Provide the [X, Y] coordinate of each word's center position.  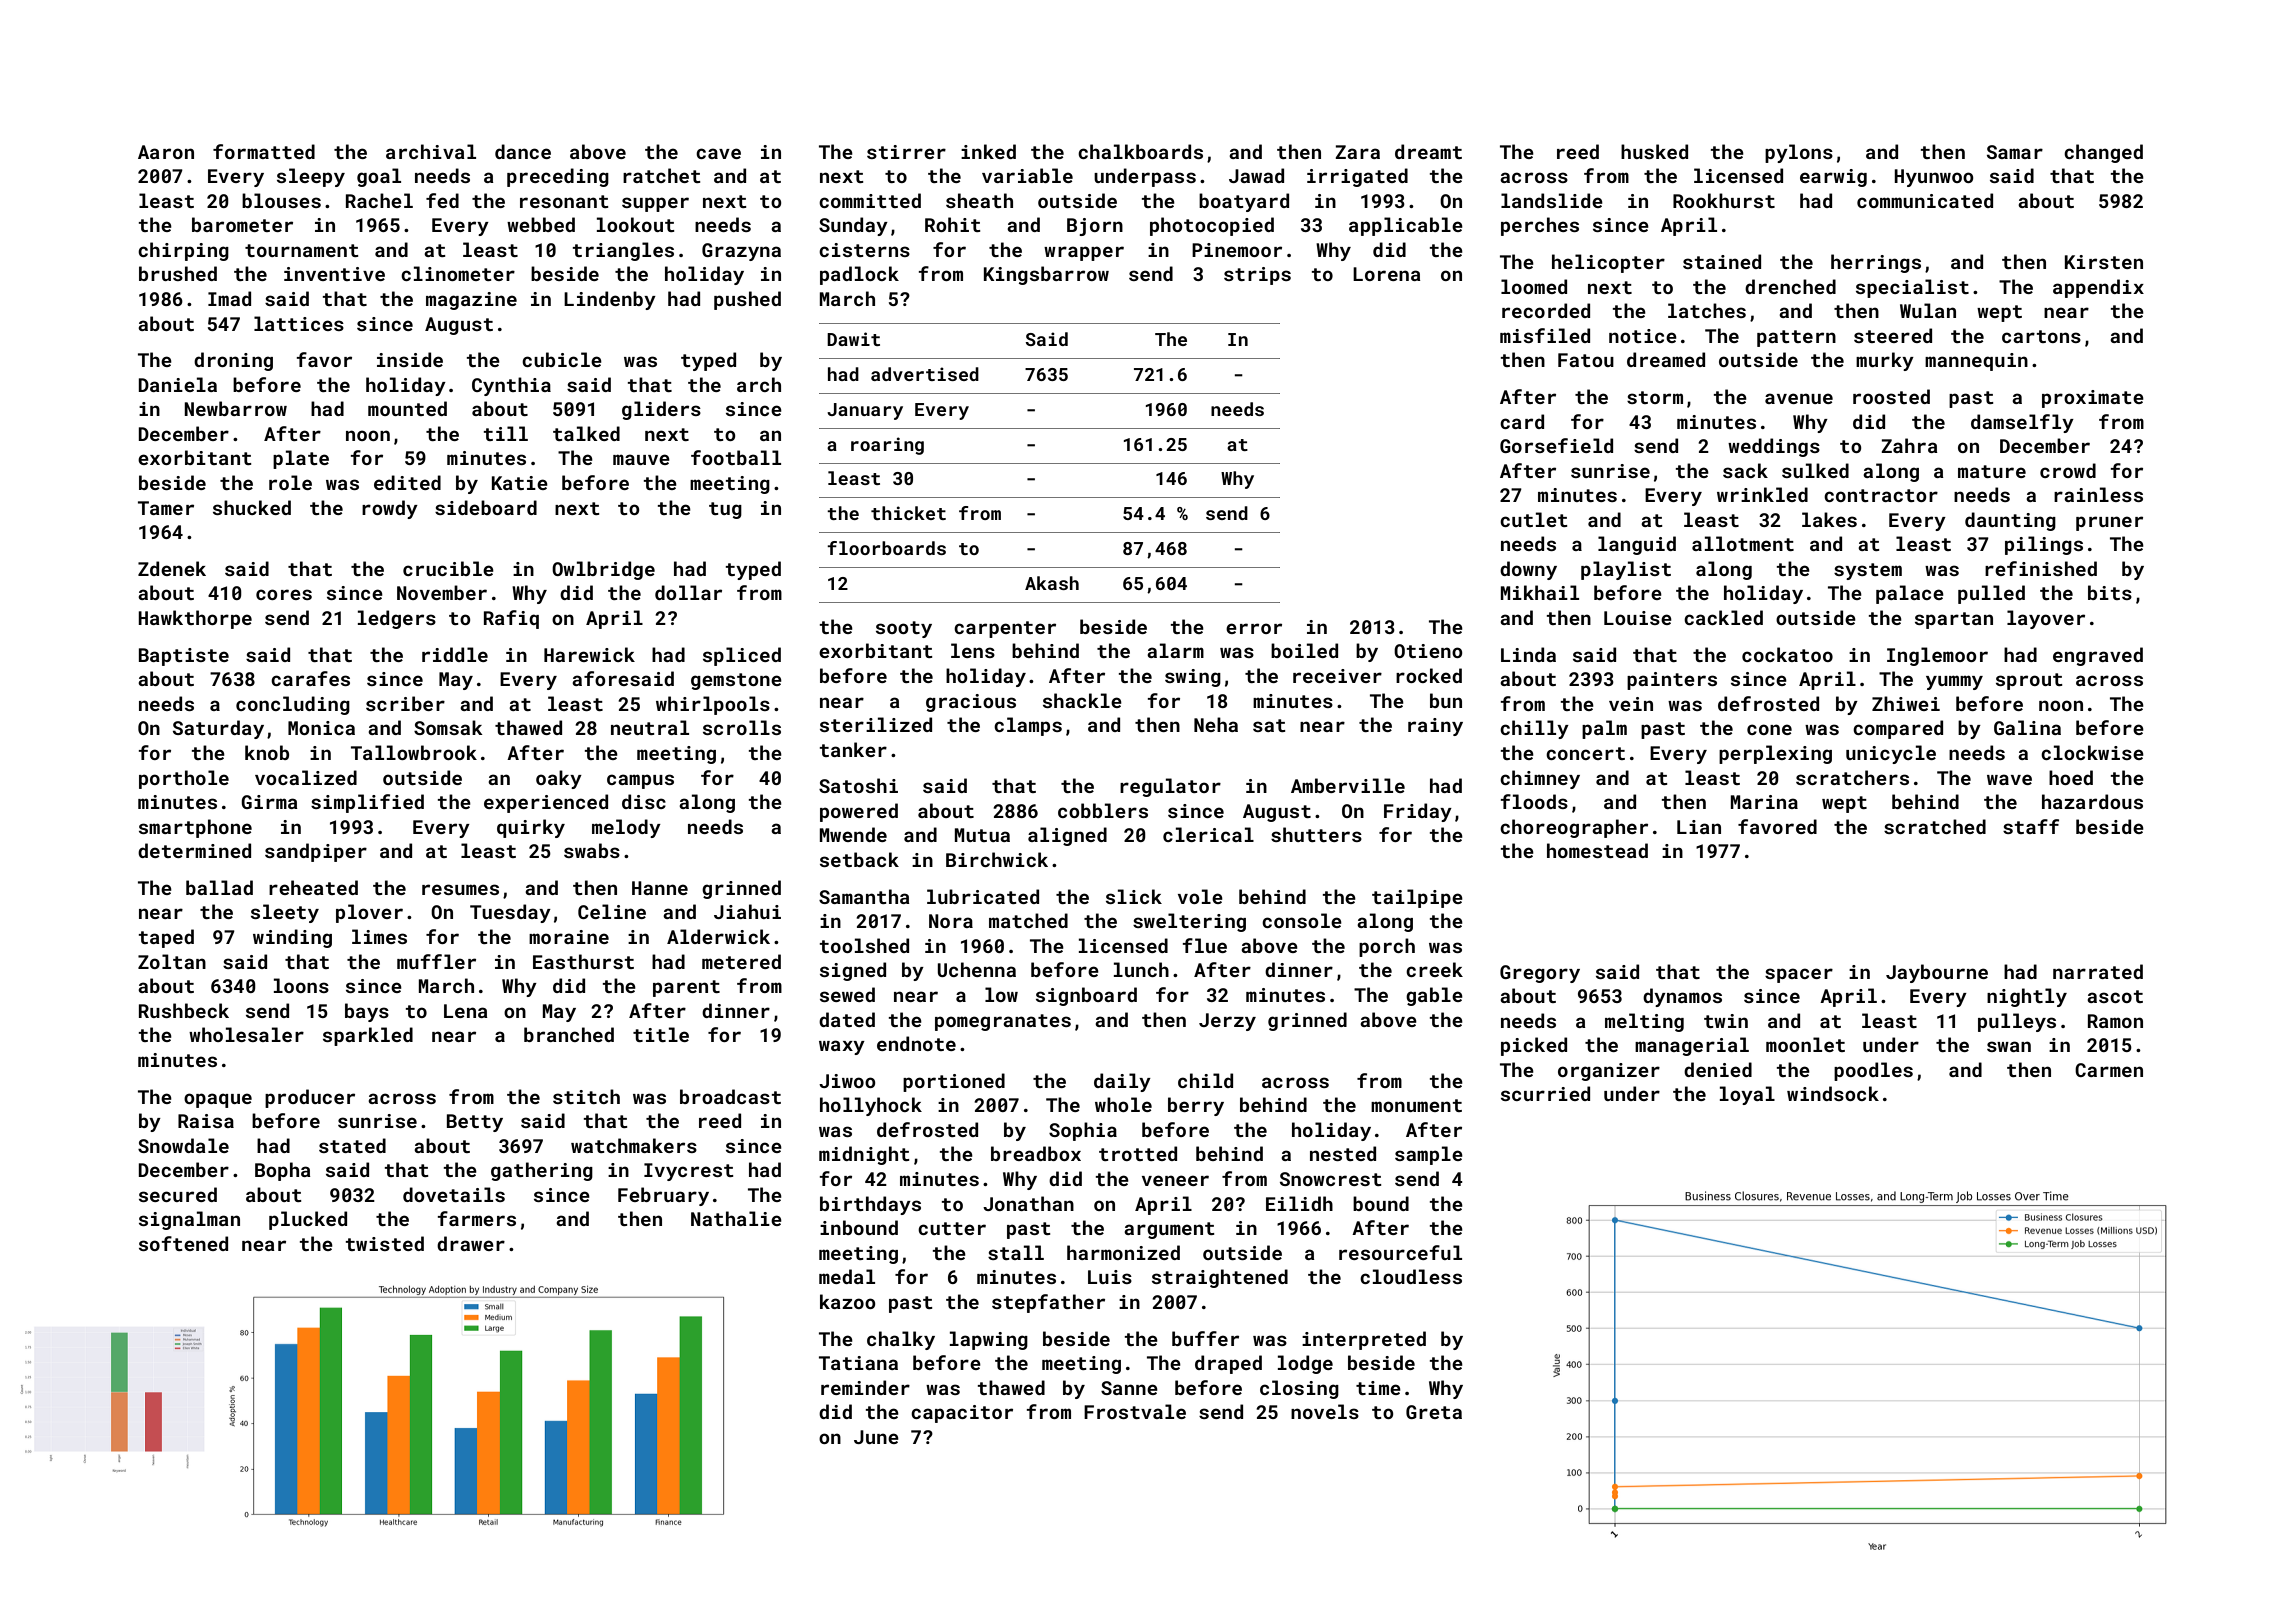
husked [1654, 151]
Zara [1357, 152]
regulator [1170, 787]
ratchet [662, 175]
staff [2031, 826]
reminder [865, 1387]
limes [379, 936]
